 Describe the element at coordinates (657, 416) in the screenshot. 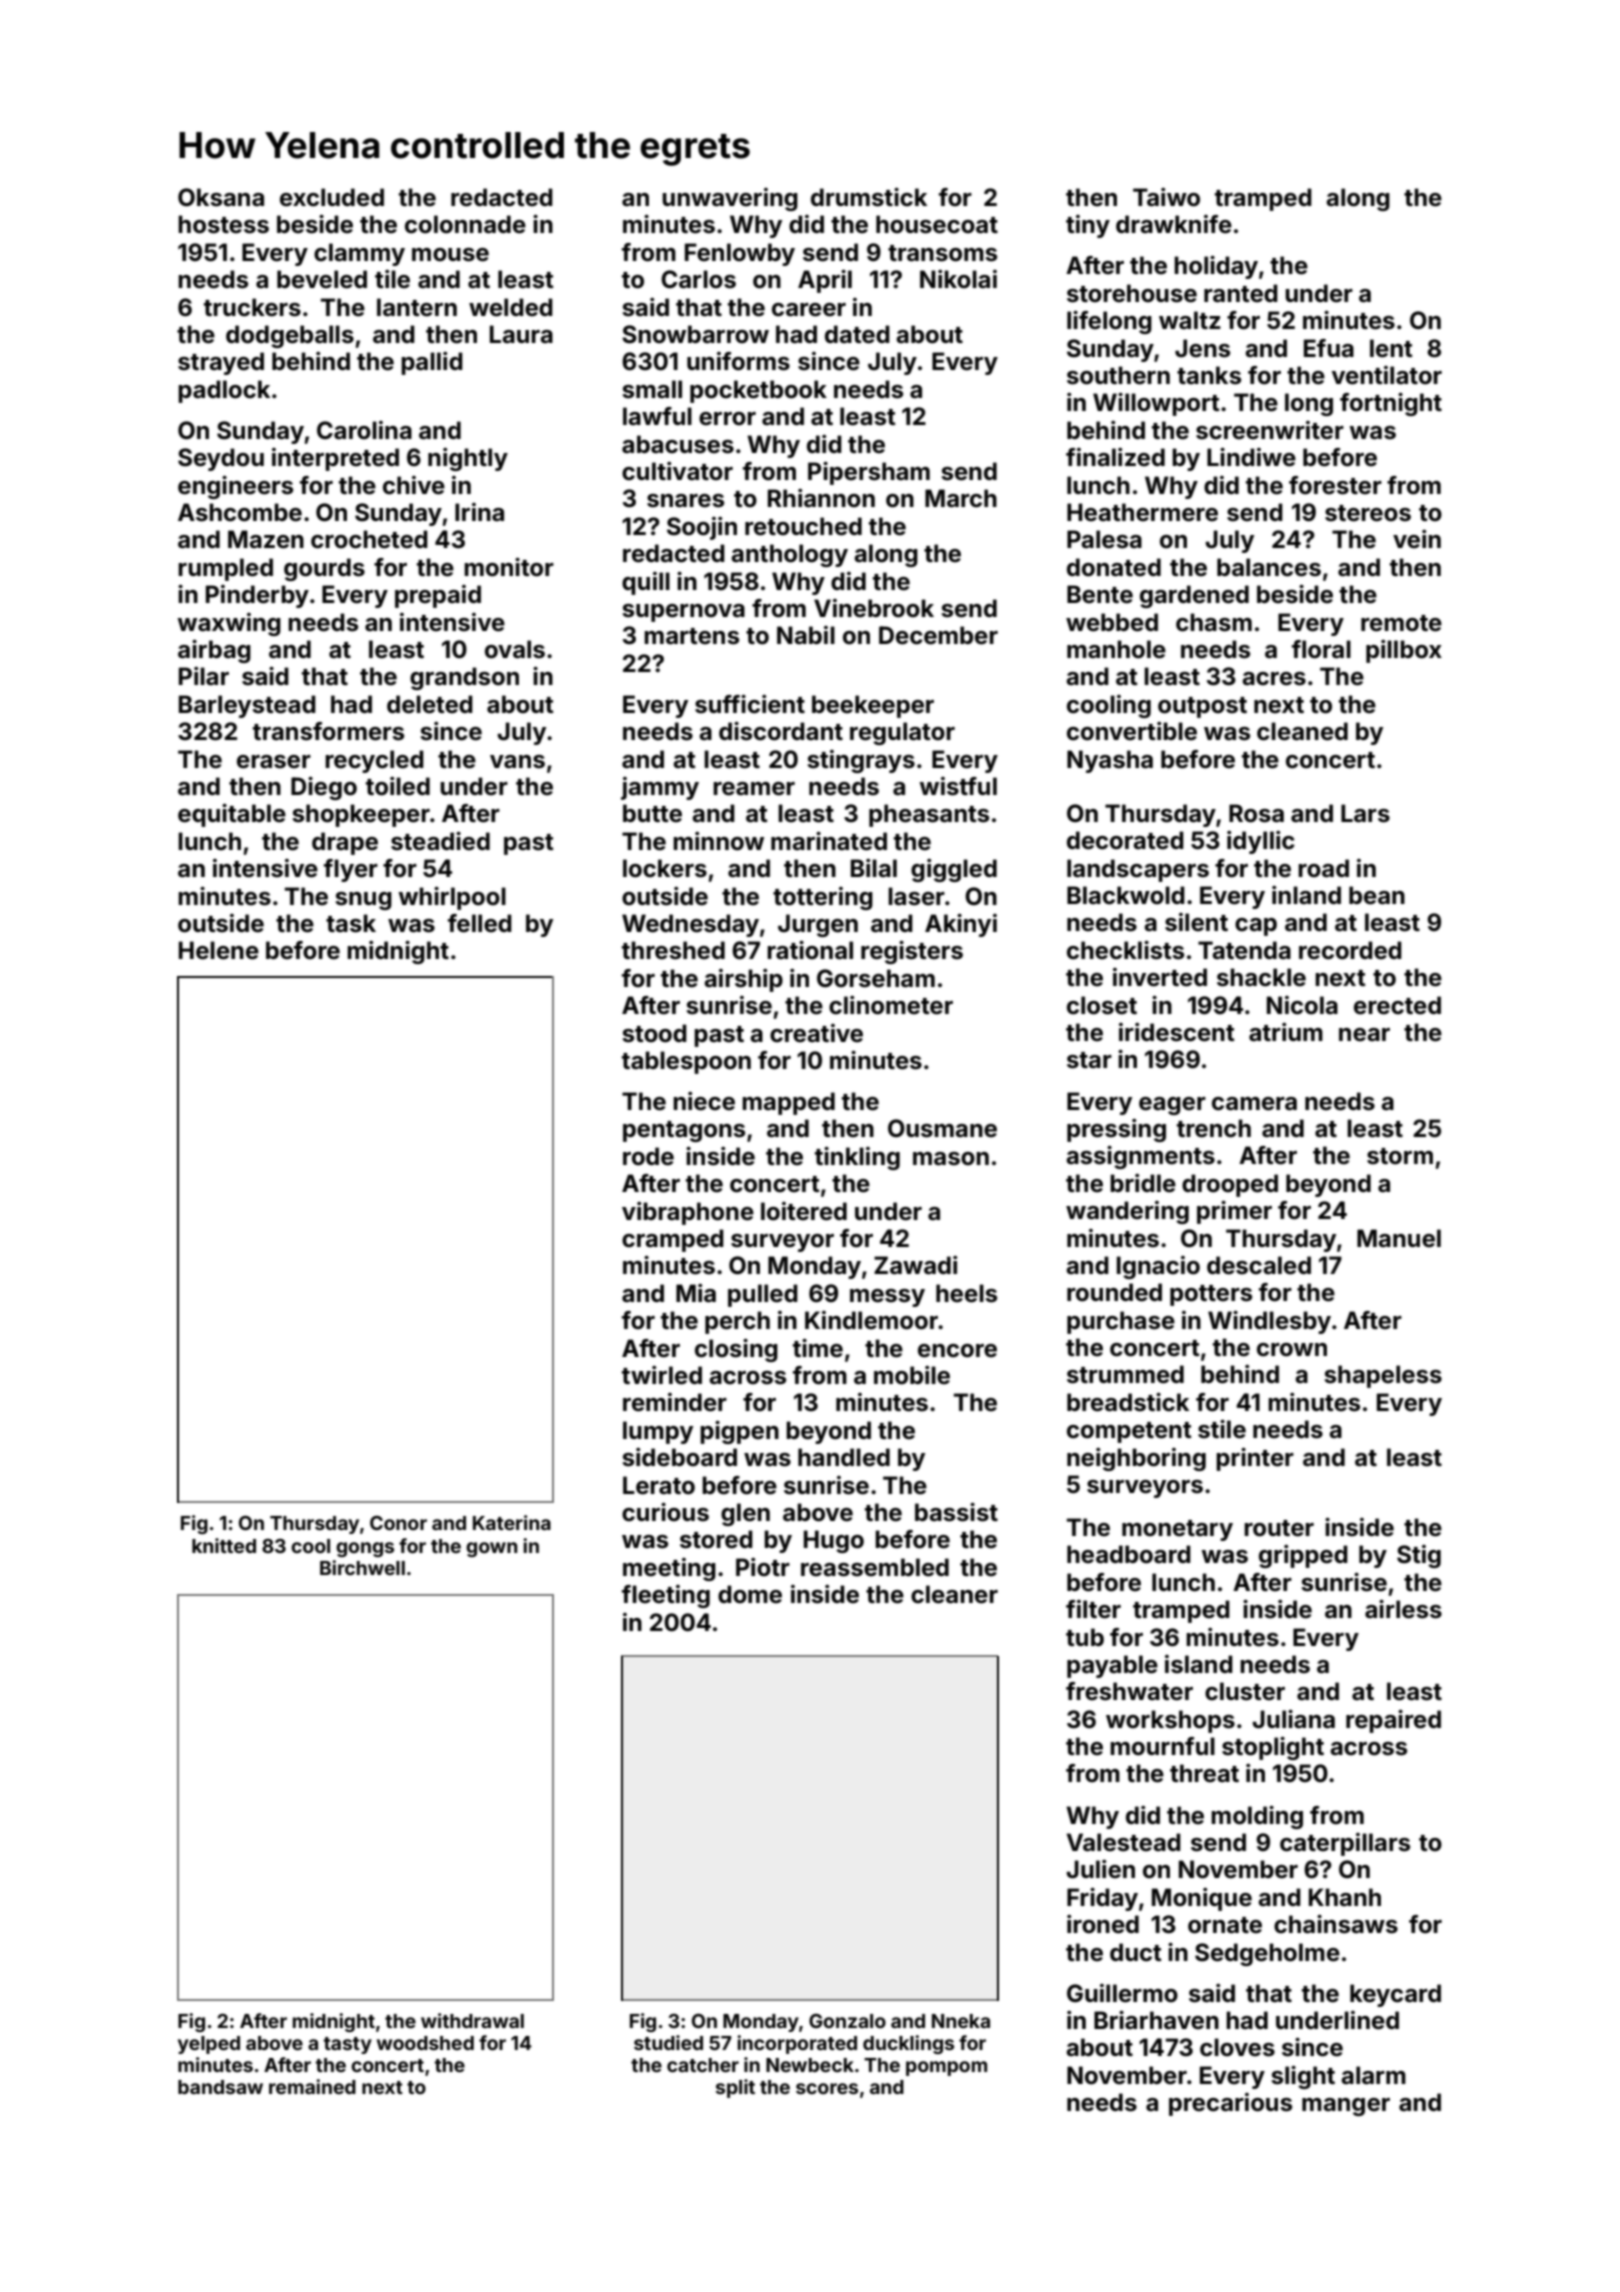

I see `lawful` at that location.
